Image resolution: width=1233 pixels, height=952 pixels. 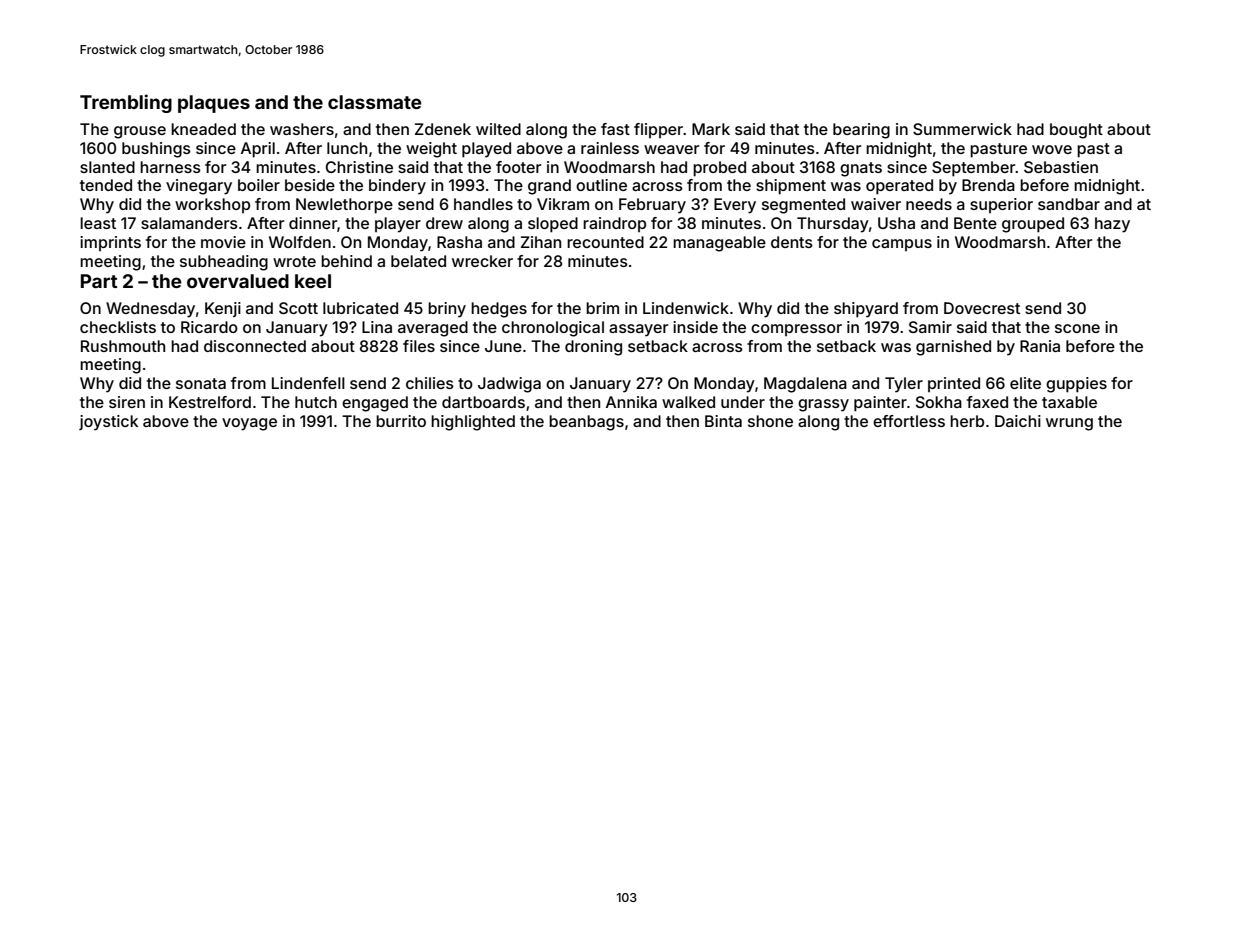 What do you see at coordinates (723, 421) in the screenshot?
I see `Binta` at bounding box center [723, 421].
